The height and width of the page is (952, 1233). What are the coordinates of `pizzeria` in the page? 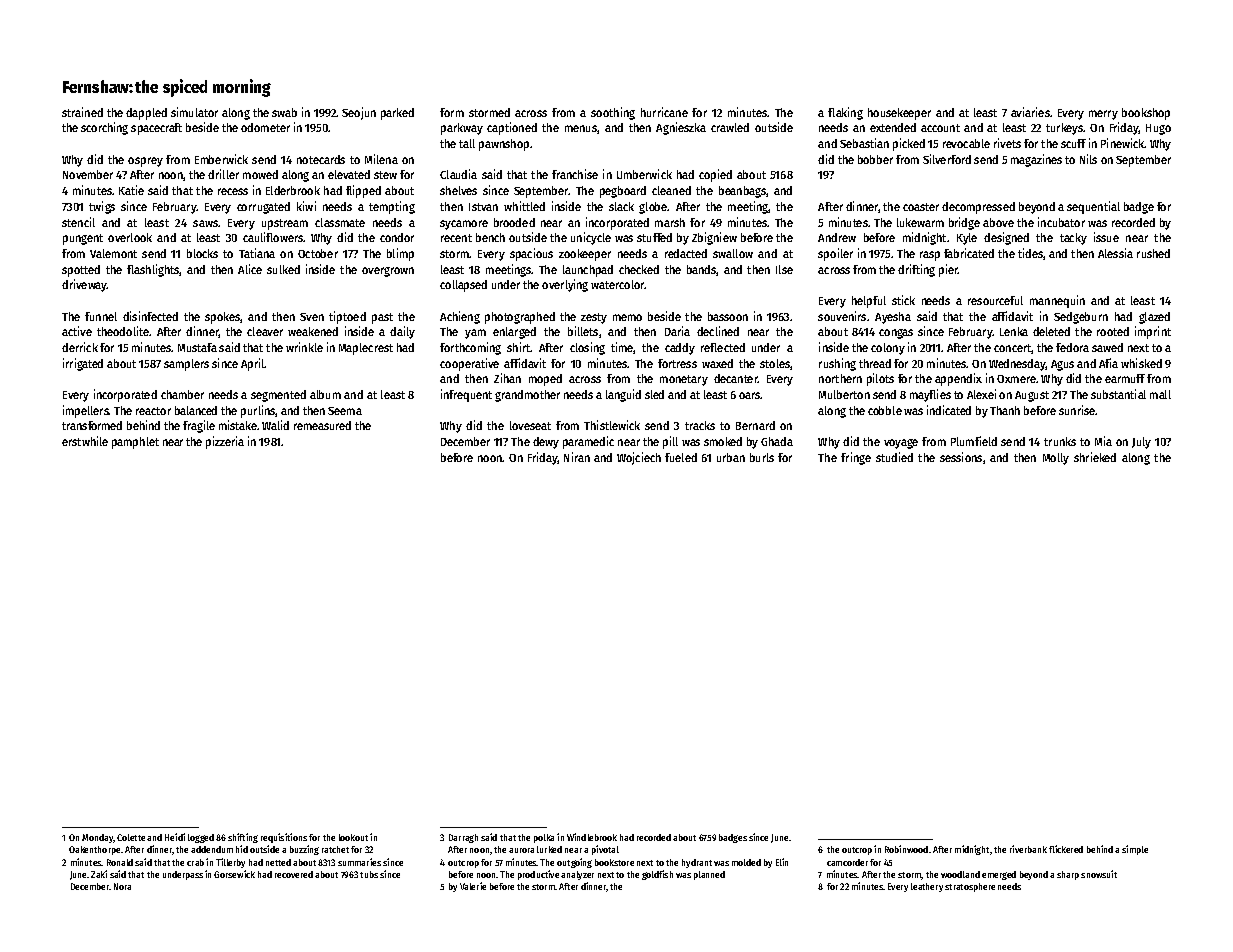 It's located at (225, 442).
